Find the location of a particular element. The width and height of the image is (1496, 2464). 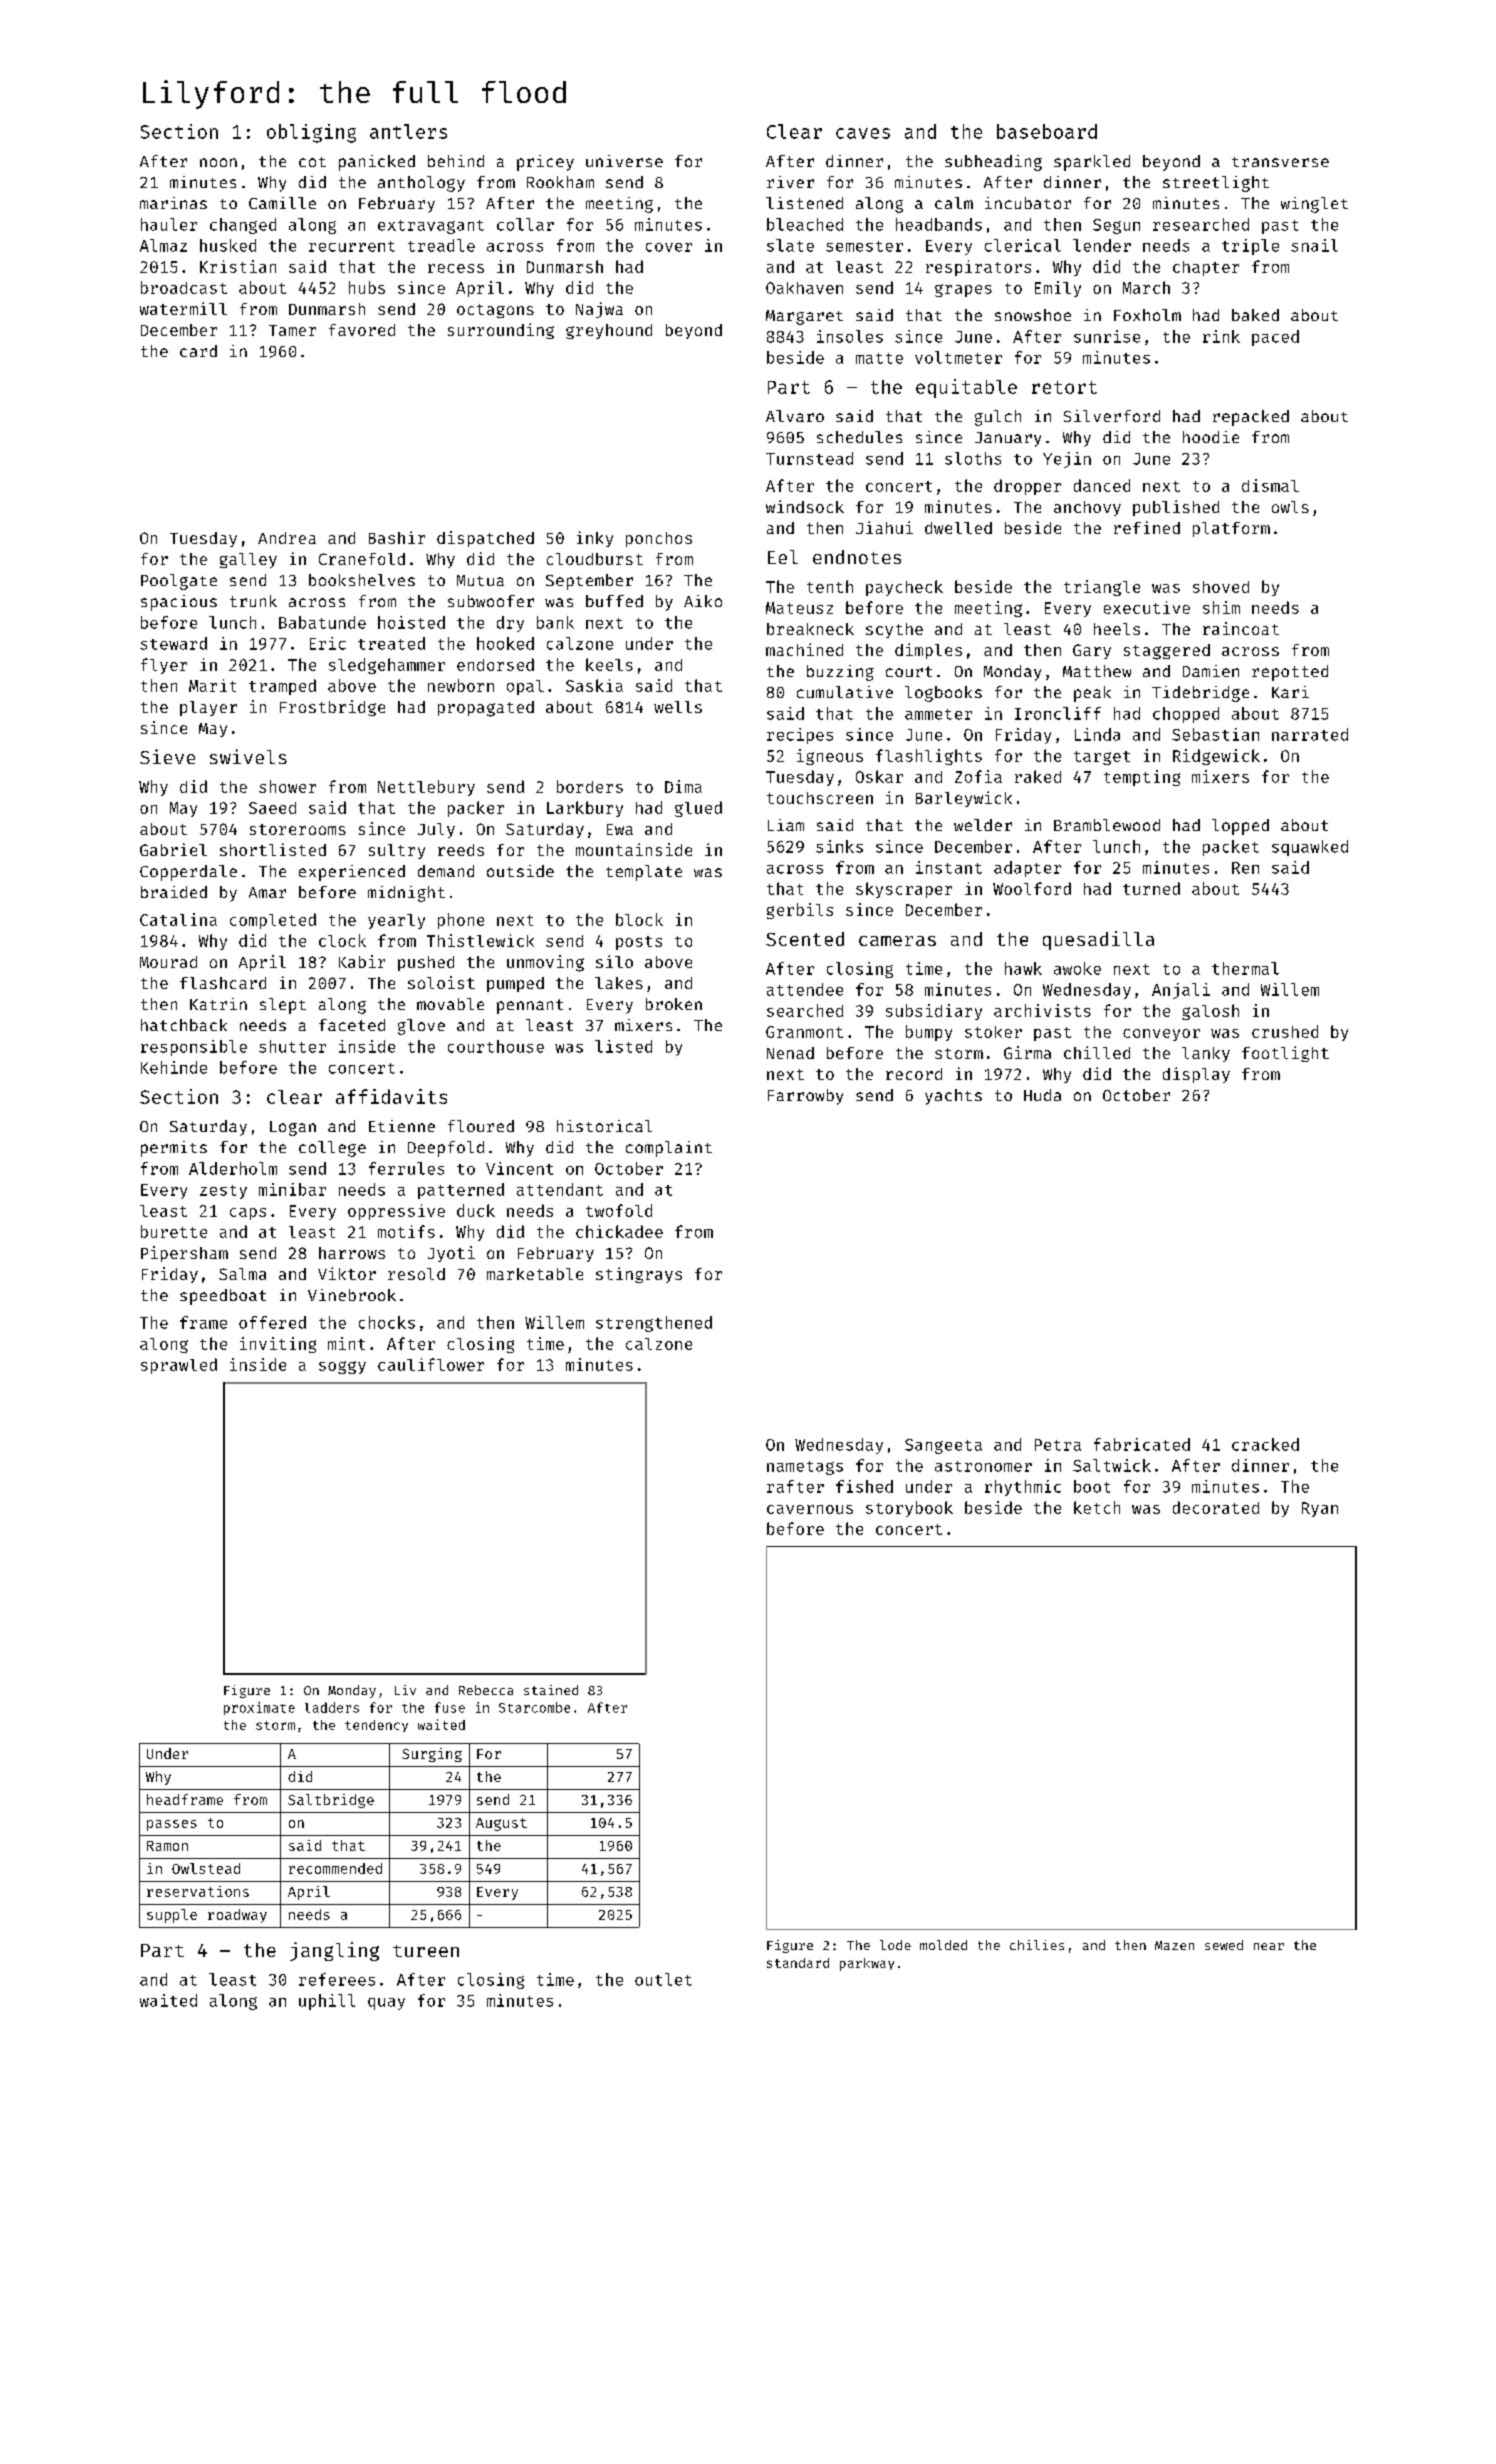

transverse is located at coordinates (1280, 162).
